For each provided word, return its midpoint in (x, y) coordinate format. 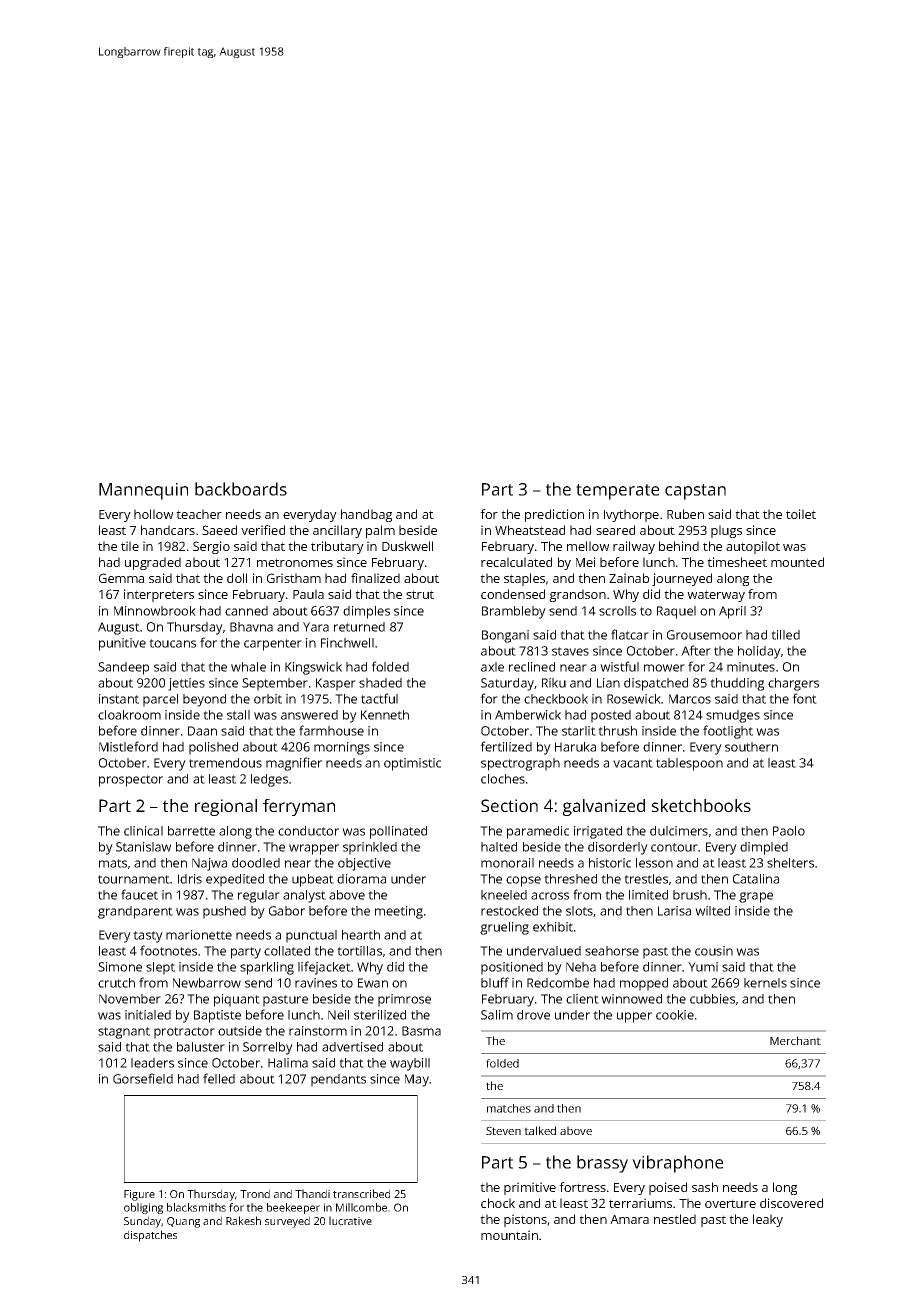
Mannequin (143, 491)
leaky (768, 1220)
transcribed (361, 1193)
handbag (366, 515)
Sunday (142, 1222)
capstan (695, 492)
